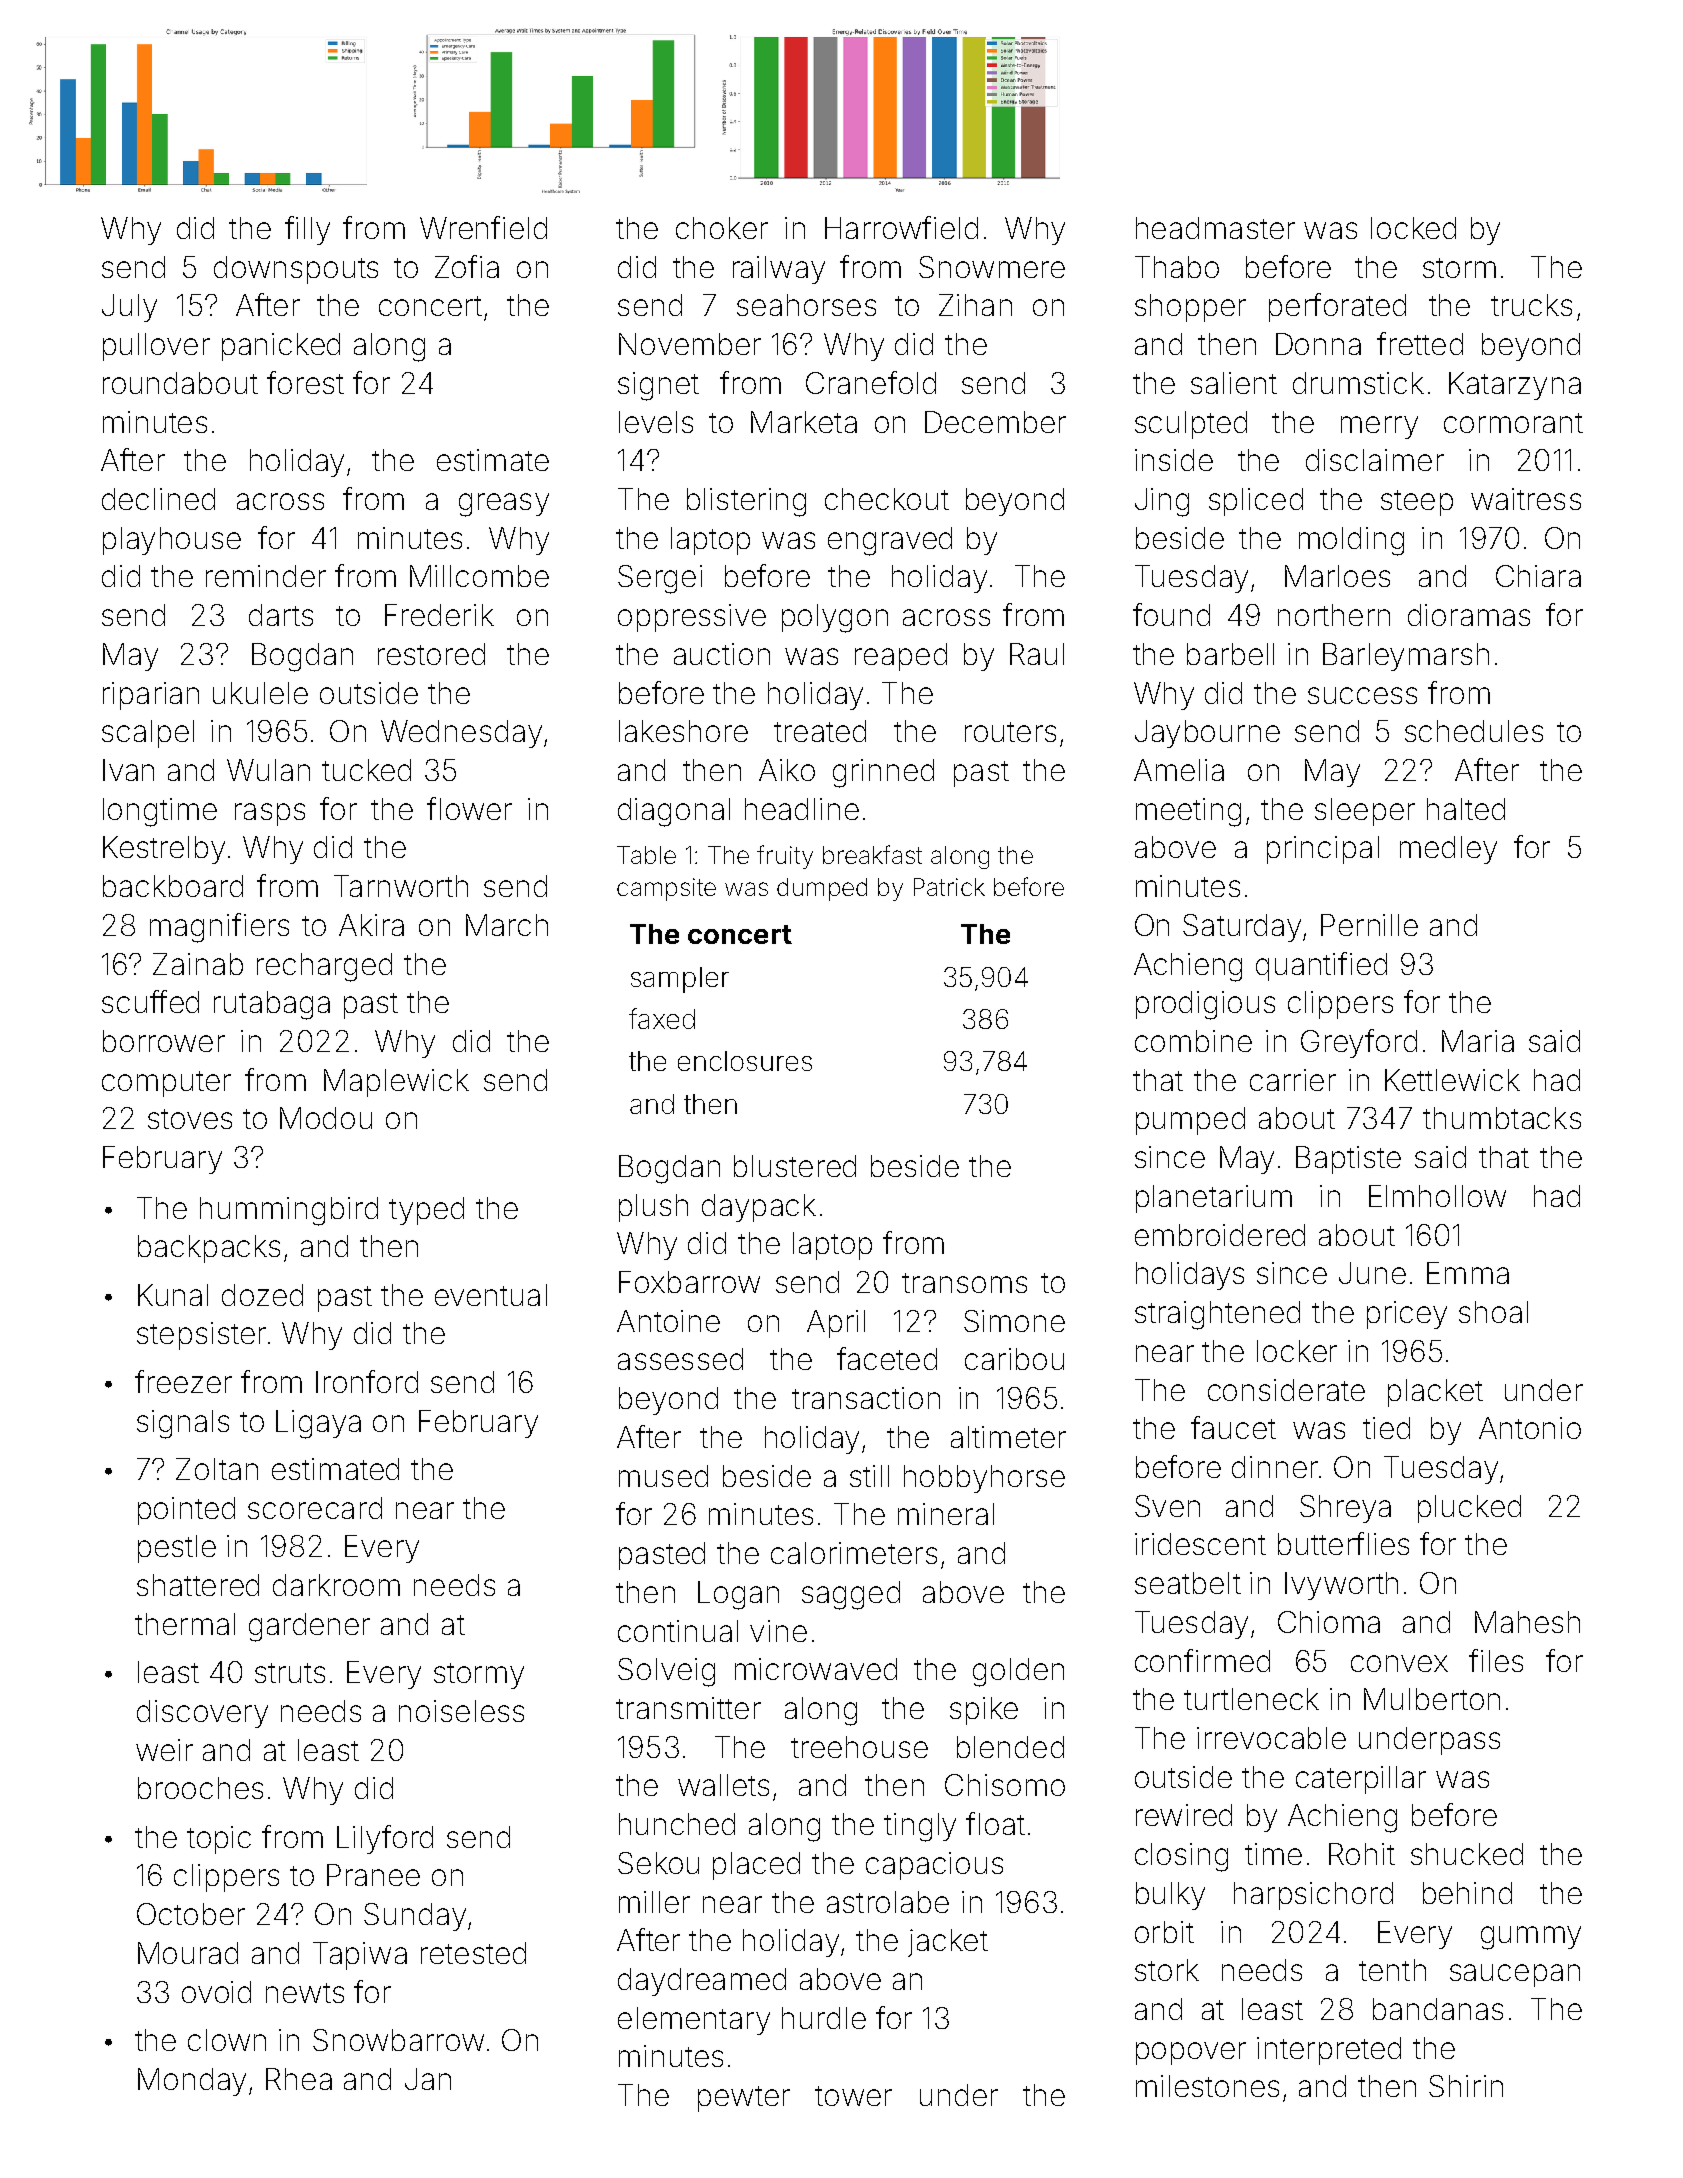 The image size is (1683, 2178). What do you see at coordinates (1174, 460) in the screenshot?
I see `inside` at bounding box center [1174, 460].
